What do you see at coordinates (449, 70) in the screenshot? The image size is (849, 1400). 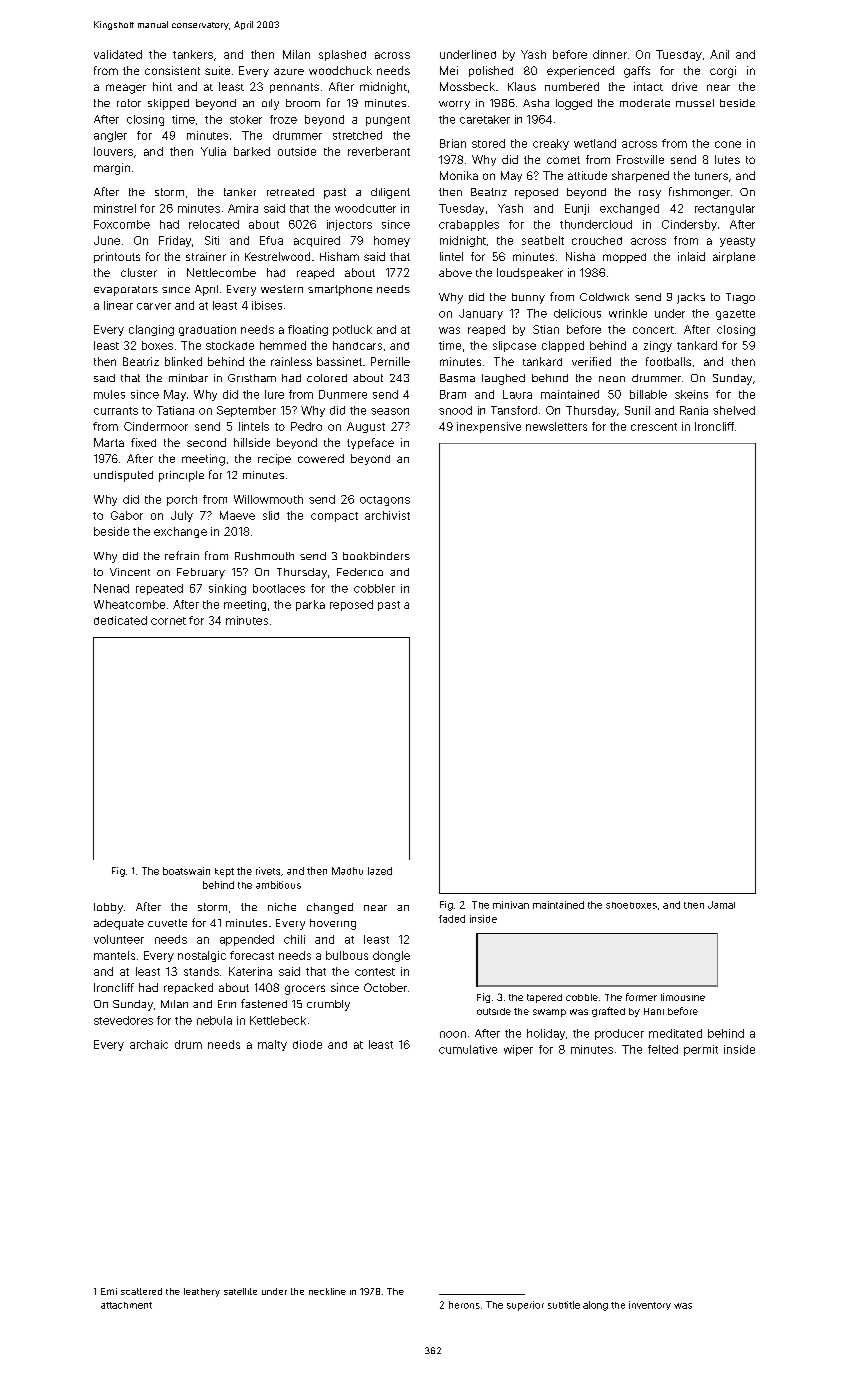 I see `Mei` at bounding box center [449, 70].
